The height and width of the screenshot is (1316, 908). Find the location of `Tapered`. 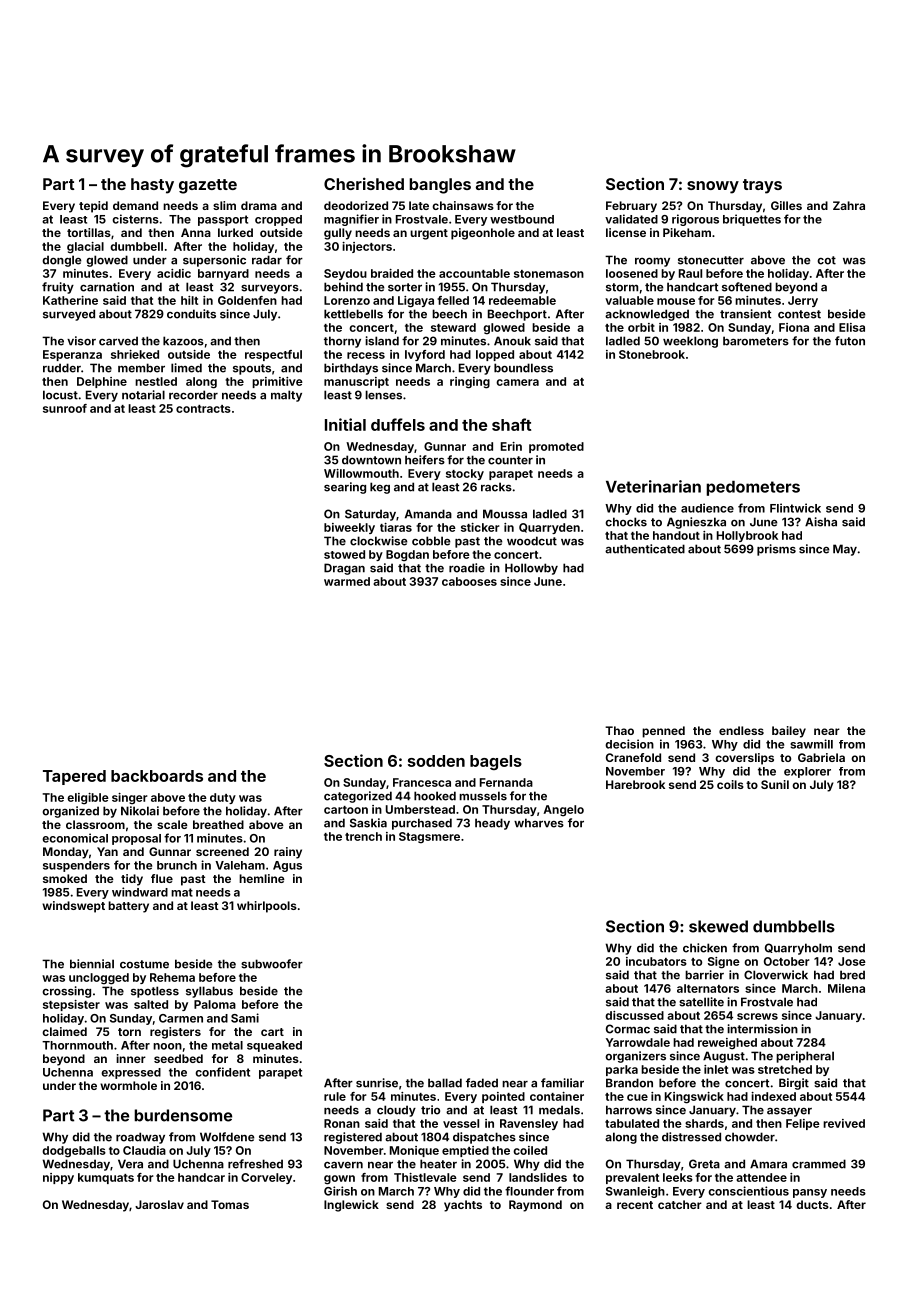

Tapered is located at coordinates (74, 777).
